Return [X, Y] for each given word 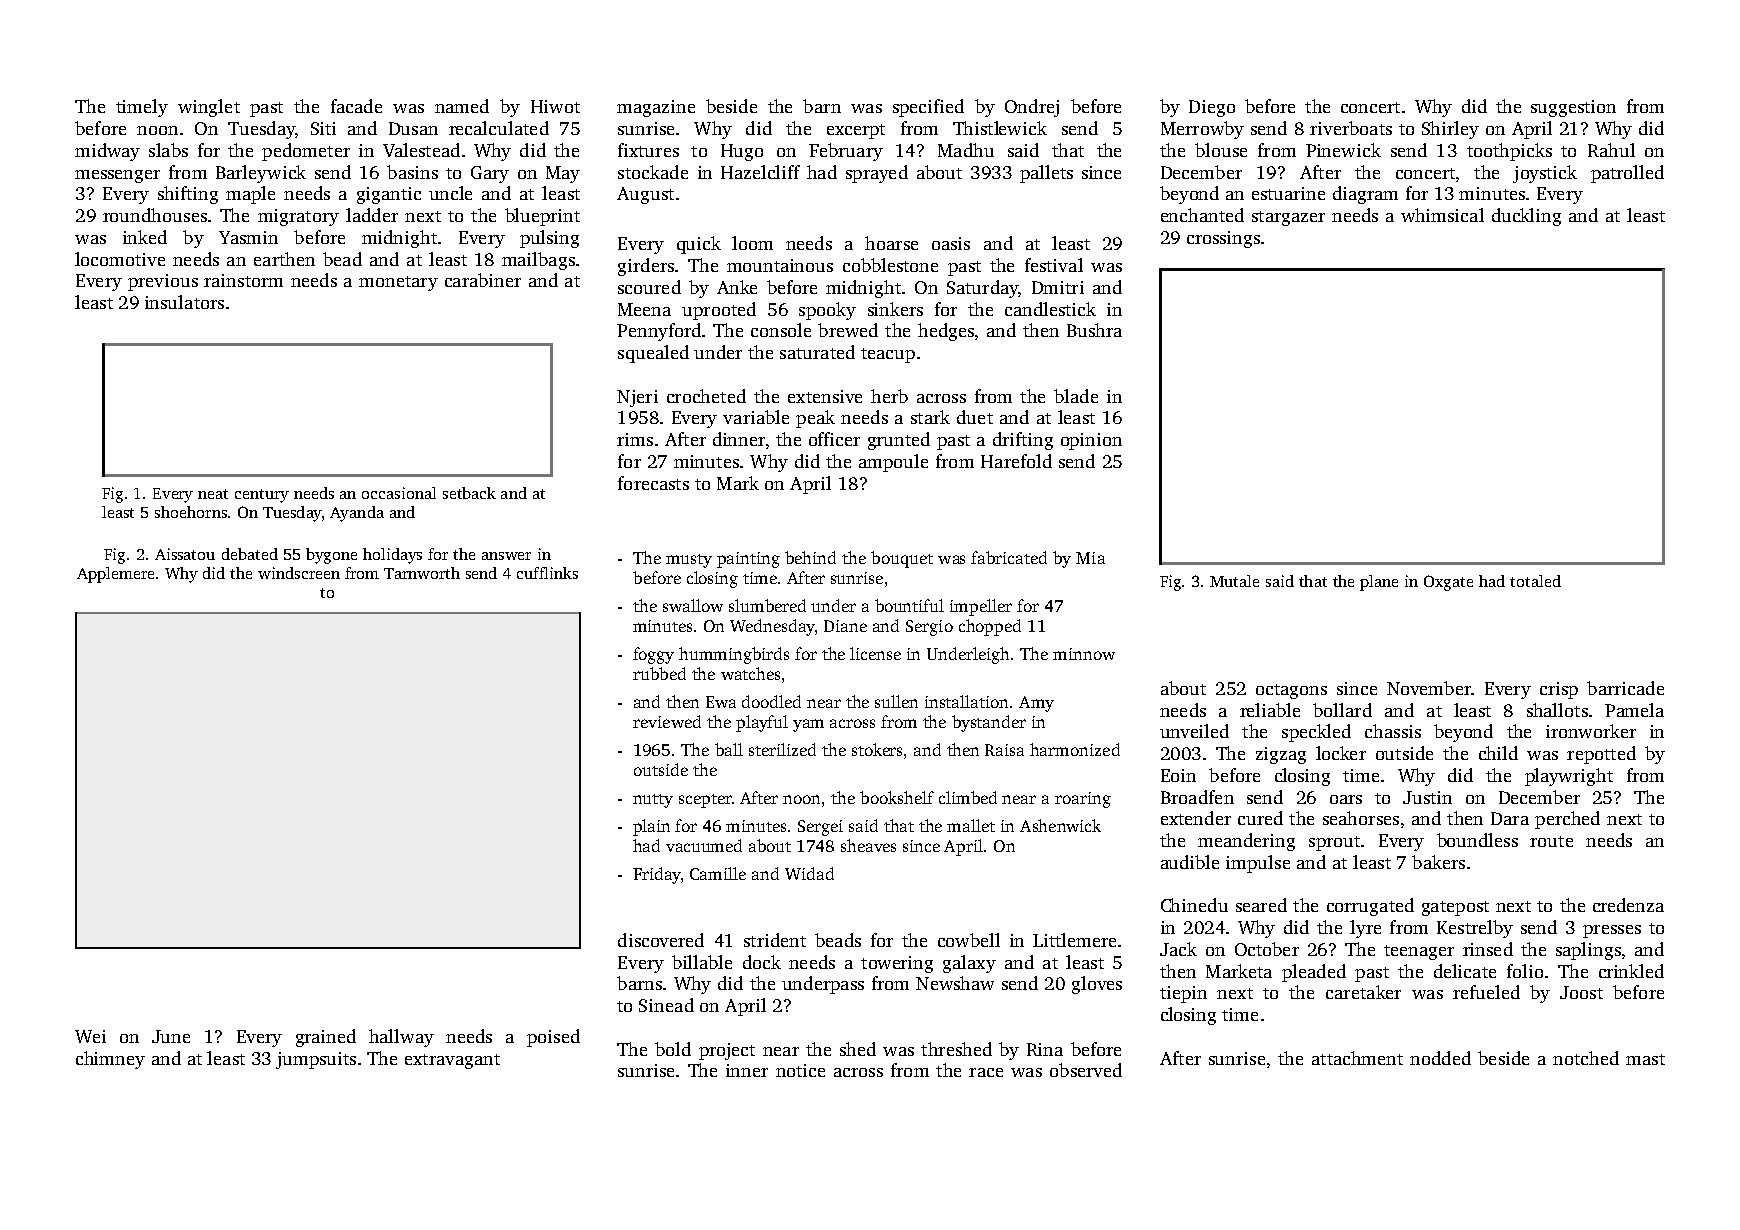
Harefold [1016, 461]
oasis [951, 243]
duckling [1526, 217]
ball [729, 749]
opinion [1091, 441]
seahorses [1361, 818]
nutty [653, 801]
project [727, 1051]
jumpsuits [316, 1060]
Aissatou [185, 554]
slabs [168, 150]
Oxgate [1448, 583]
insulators [184, 302]
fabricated [1009, 557]
